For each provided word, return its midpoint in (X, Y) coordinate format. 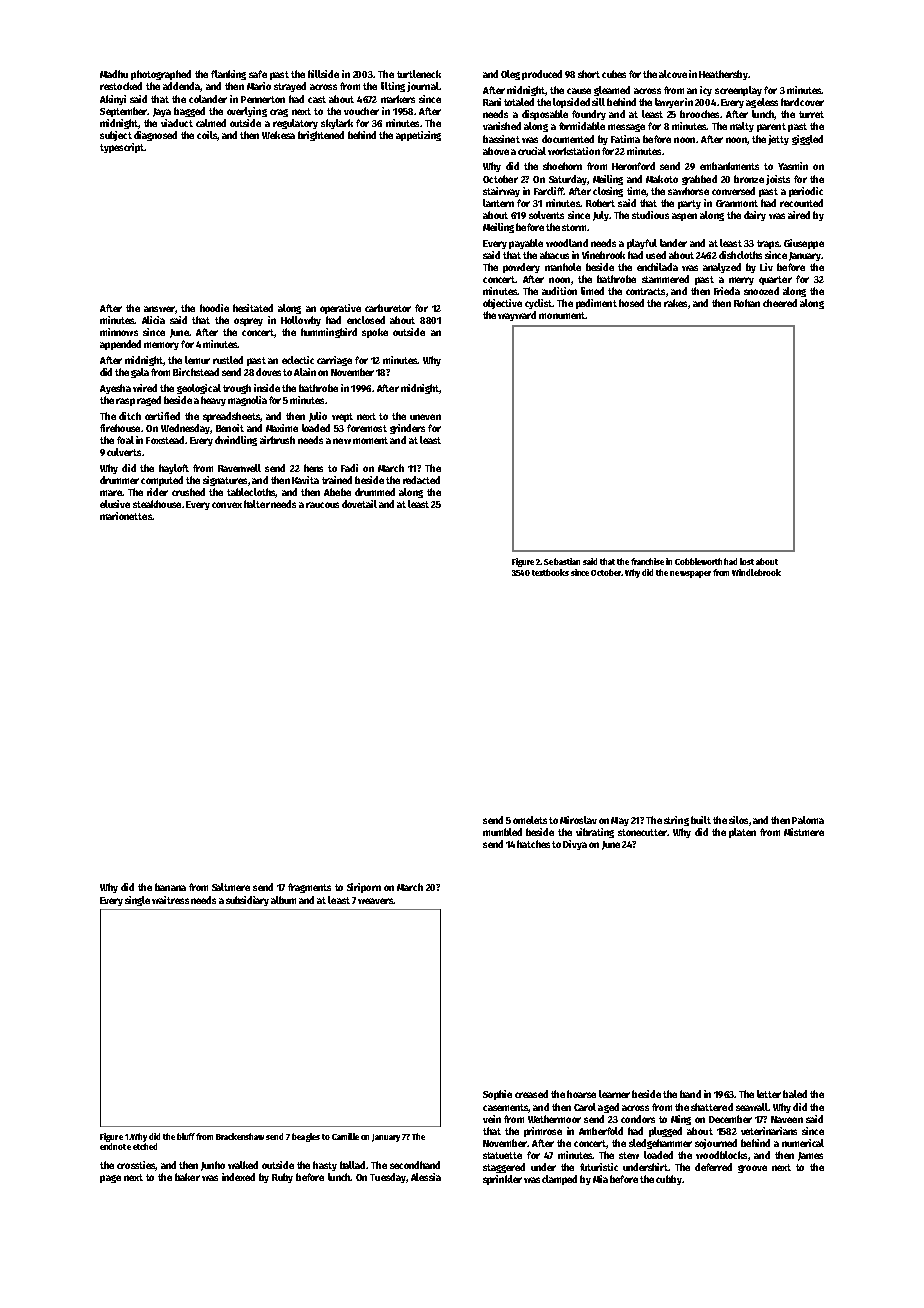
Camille (345, 1136)
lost (747, 561)
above (496, 151)
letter (769, 1094)
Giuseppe (804, 244)
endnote (115, 1146)
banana (170, 887)
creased (531, 1094)
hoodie (214, 308)
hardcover (802, 102)
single (137, 901)
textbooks (550, 572)
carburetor (388, 308)
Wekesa (278, 135)
